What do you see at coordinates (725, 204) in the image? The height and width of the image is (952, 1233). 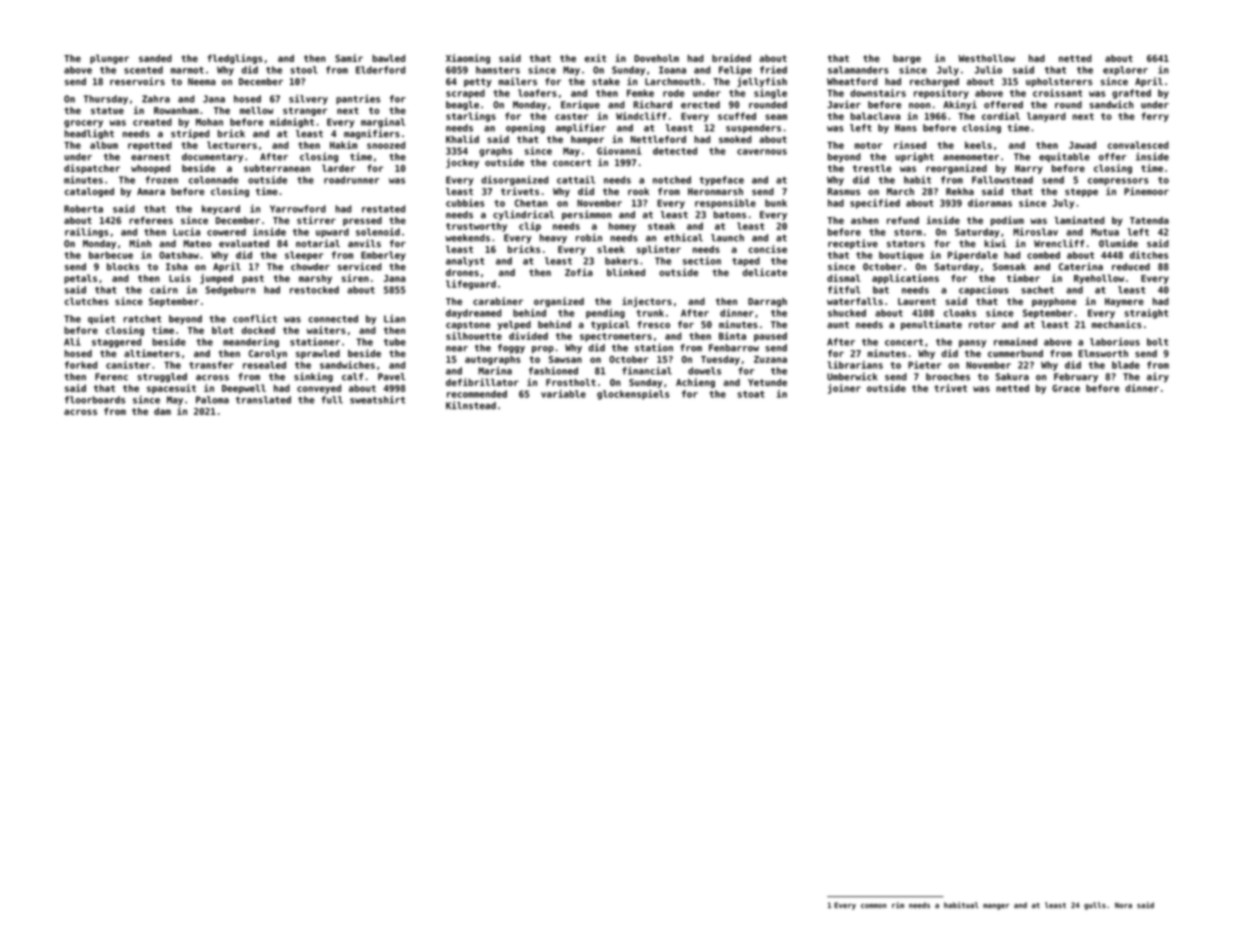 I see `responsible` at bounding box center [725, 204].
